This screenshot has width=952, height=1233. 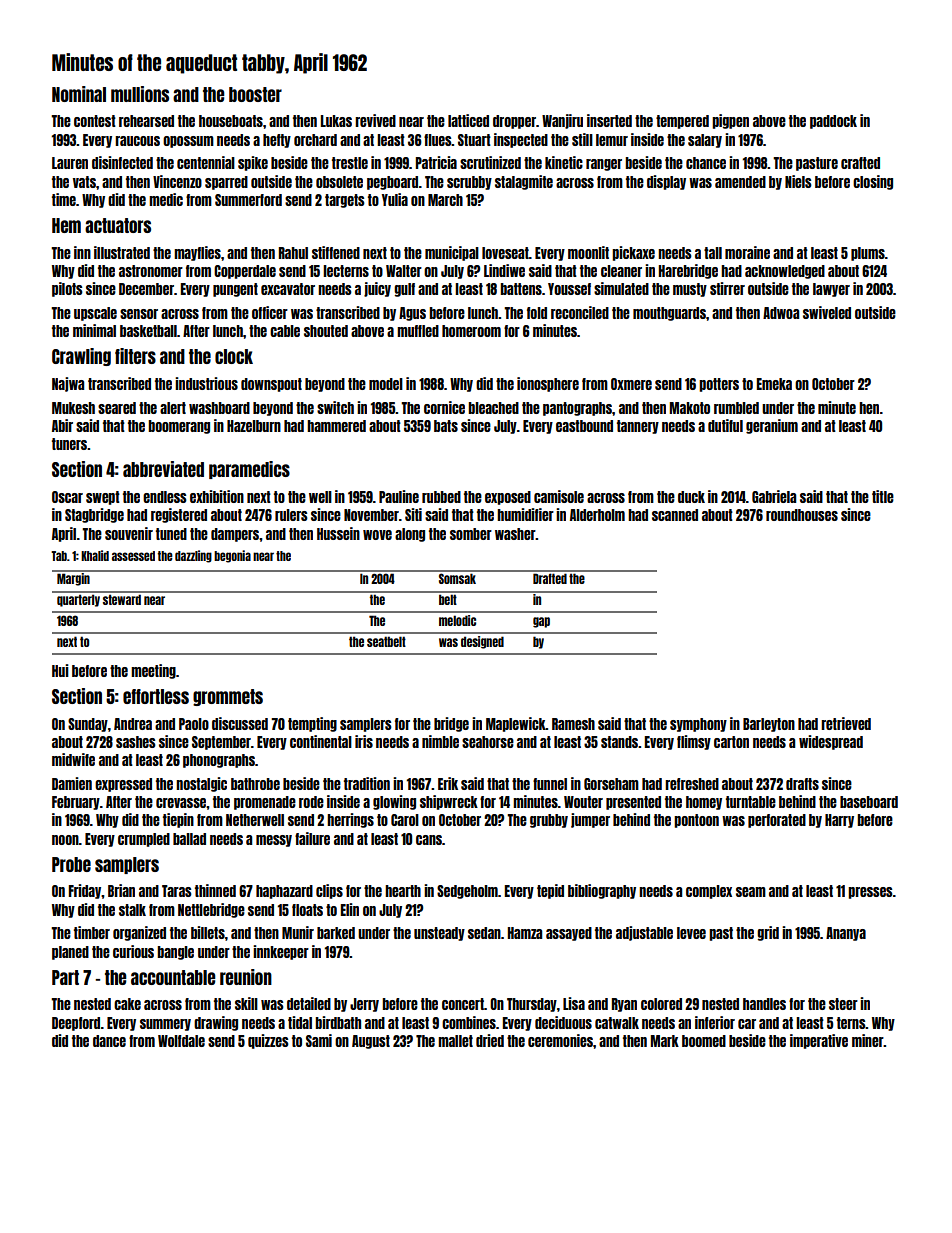 What do you see at coordinates (410, 535) in the screenshot?
I see `along` at bounding box center [410, 535].
